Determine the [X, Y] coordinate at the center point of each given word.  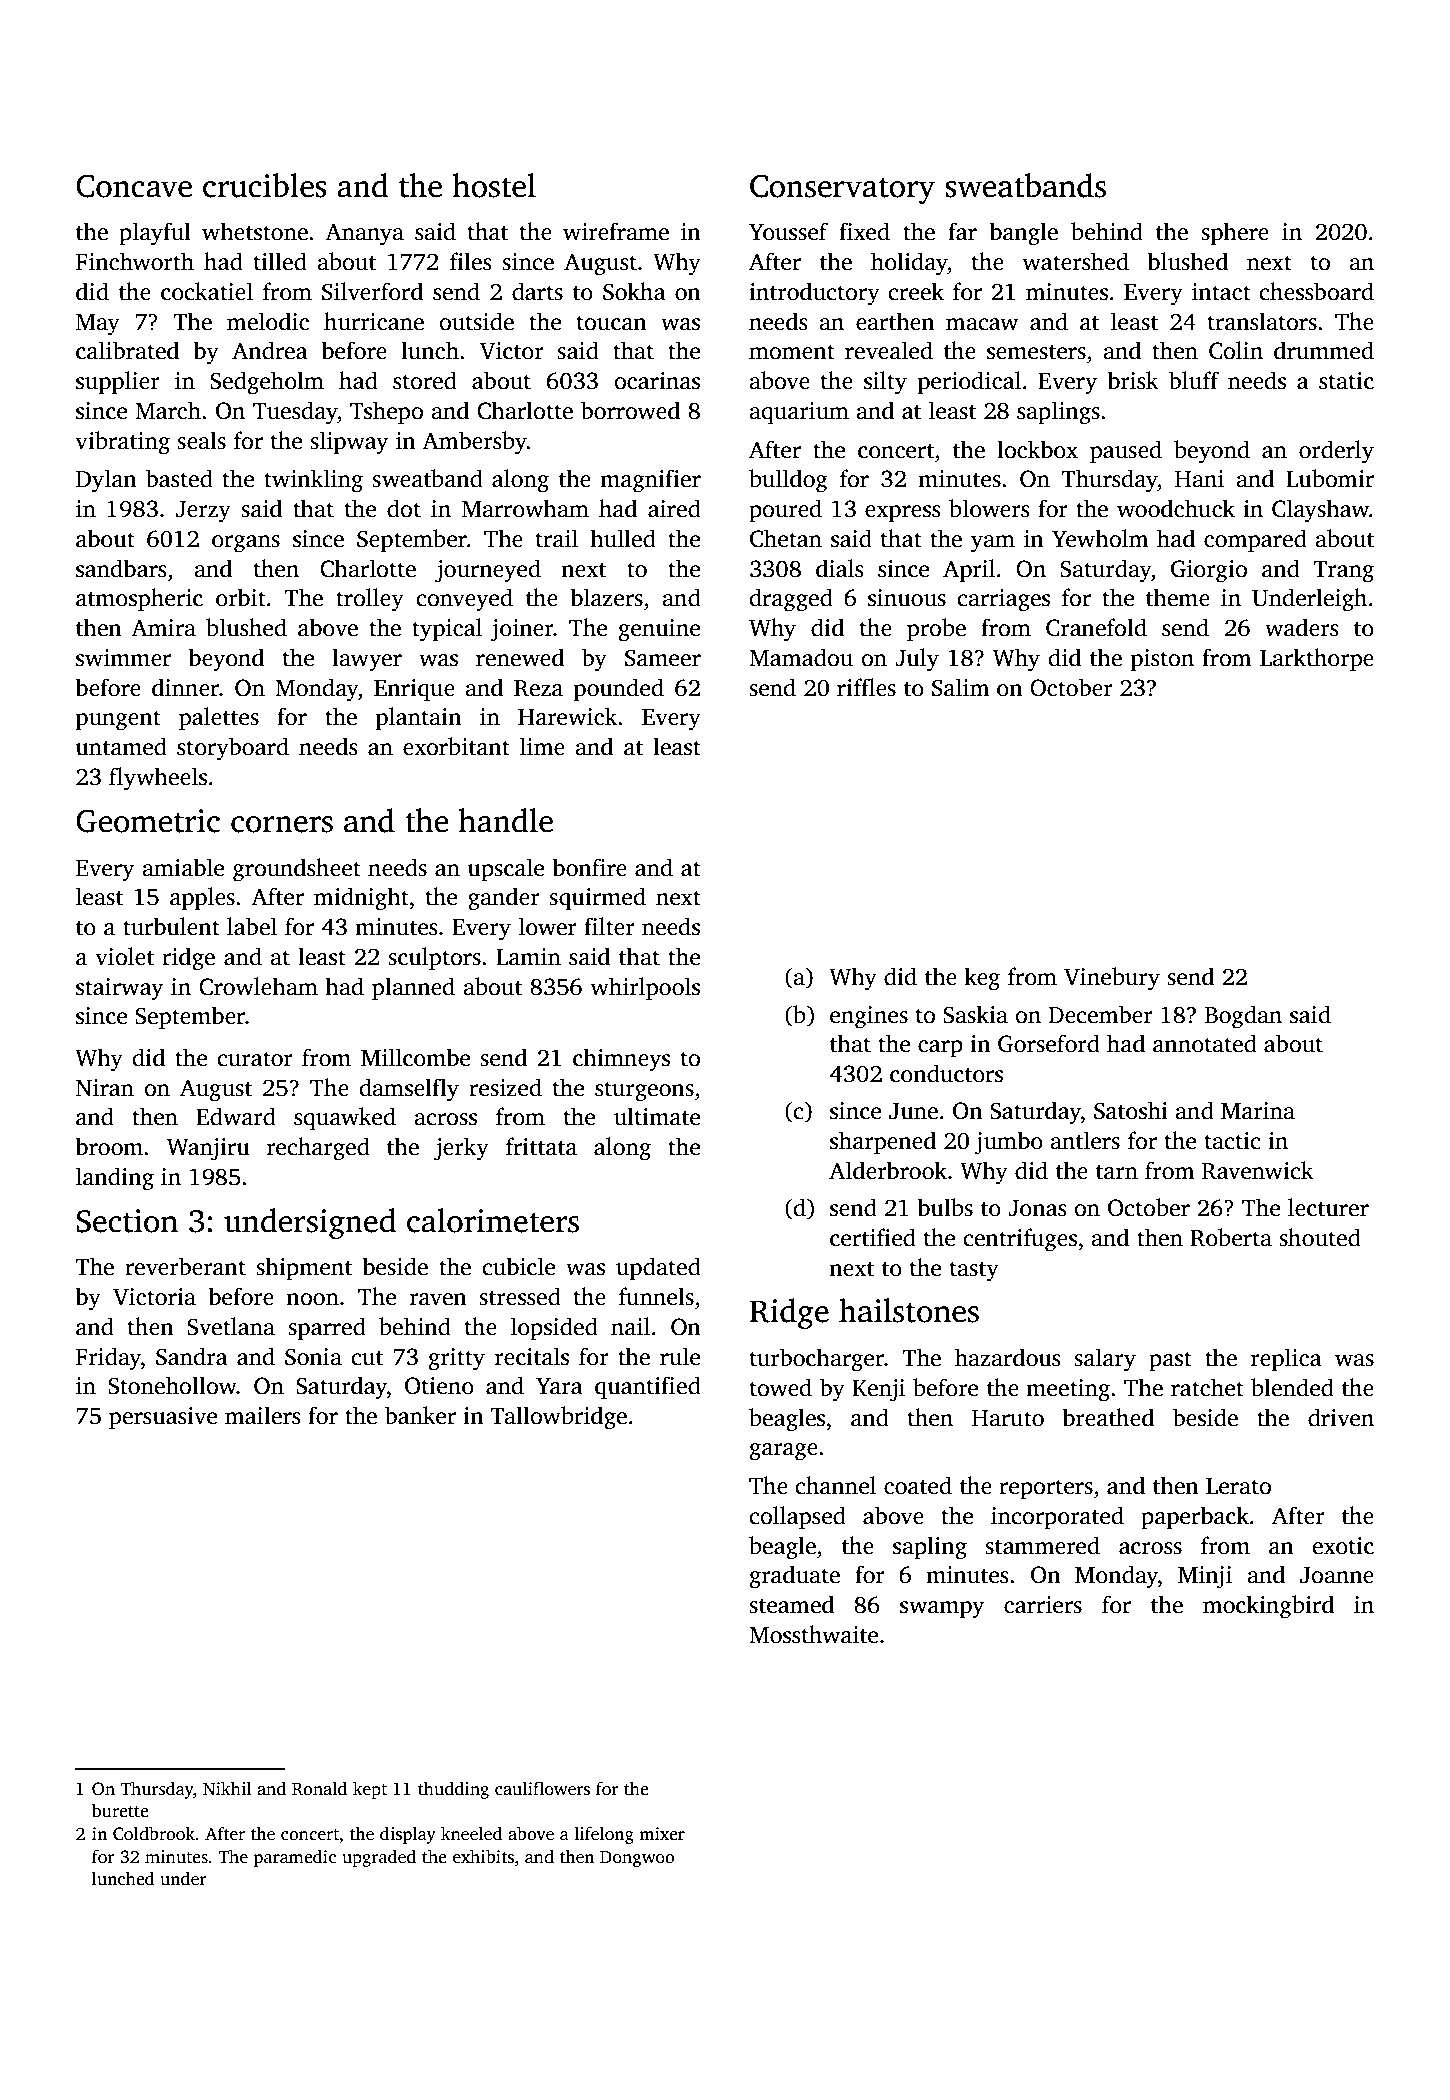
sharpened [883, 1142]
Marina [1258, 1111]
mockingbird [1268, 1607]
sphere [1235, 233]
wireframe [616, 231]
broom [109, 1146]
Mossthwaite [813, 1634]
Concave [134, 186]
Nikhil [227, 1788]
